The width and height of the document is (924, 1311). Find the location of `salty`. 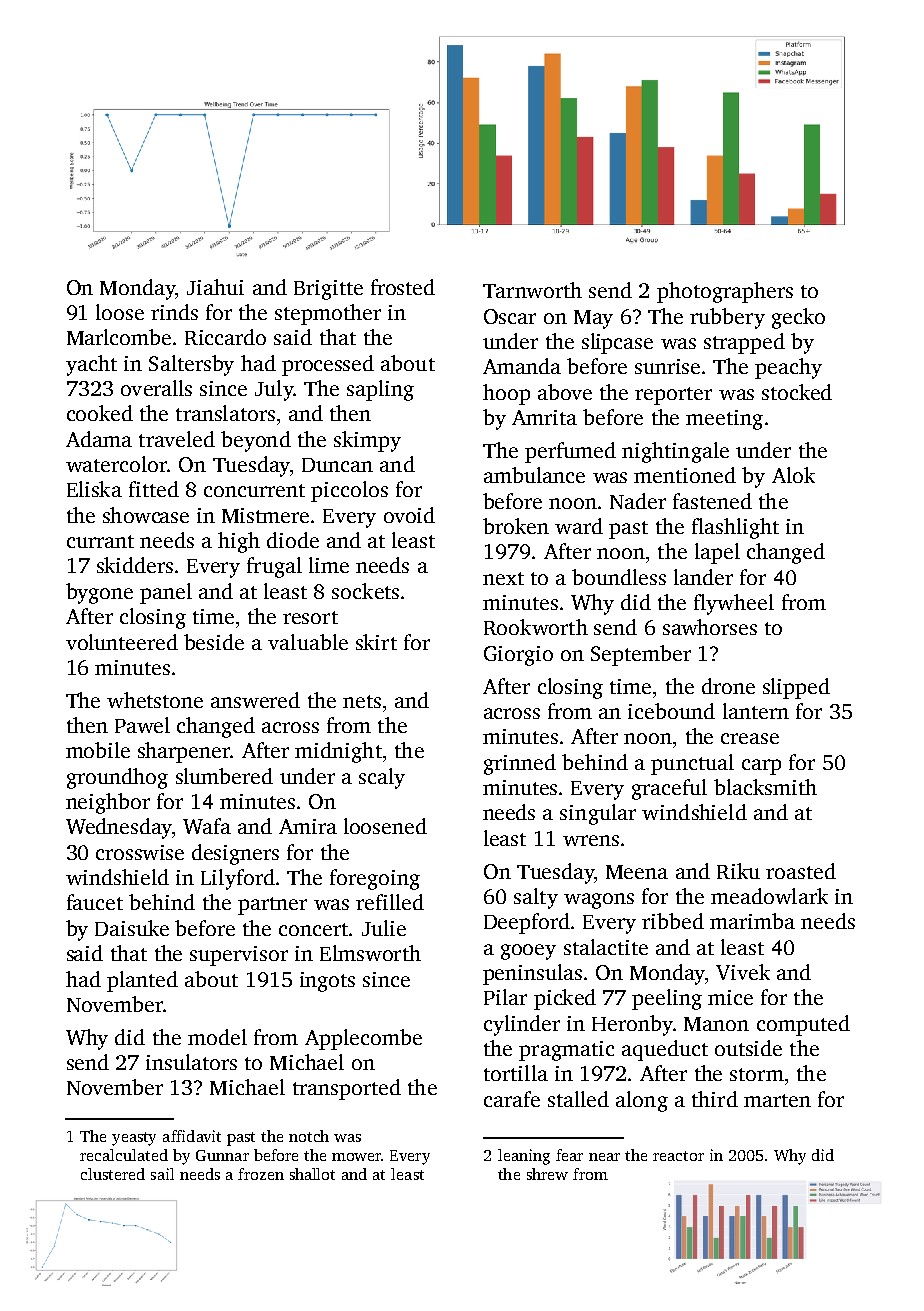

salty is located at coordinates (536, 898).
